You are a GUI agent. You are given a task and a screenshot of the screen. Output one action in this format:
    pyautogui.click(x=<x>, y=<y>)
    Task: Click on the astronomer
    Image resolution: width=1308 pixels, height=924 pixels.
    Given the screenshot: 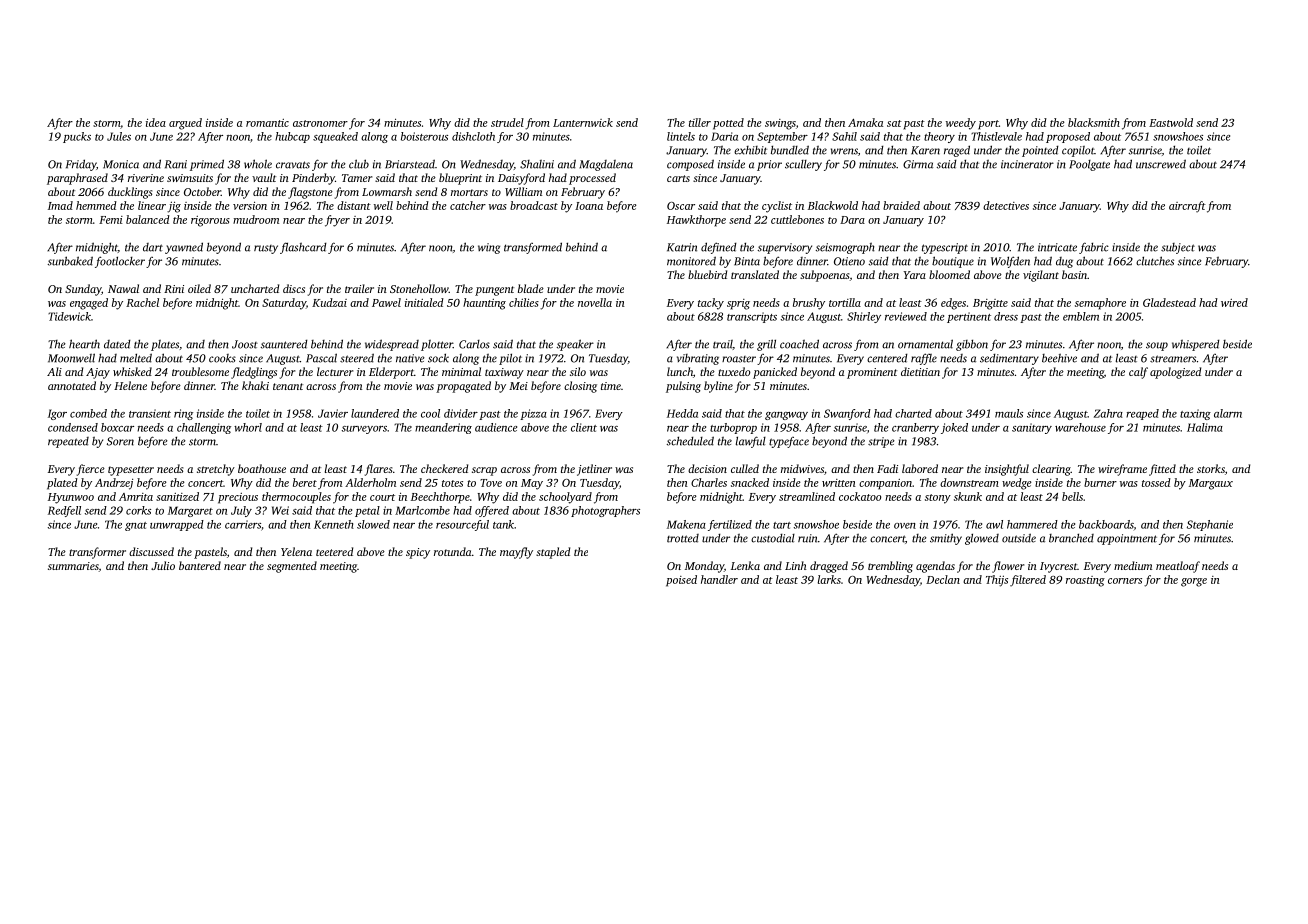 What is the action you would take?
    pyautogui.click(x=320, y=123)
